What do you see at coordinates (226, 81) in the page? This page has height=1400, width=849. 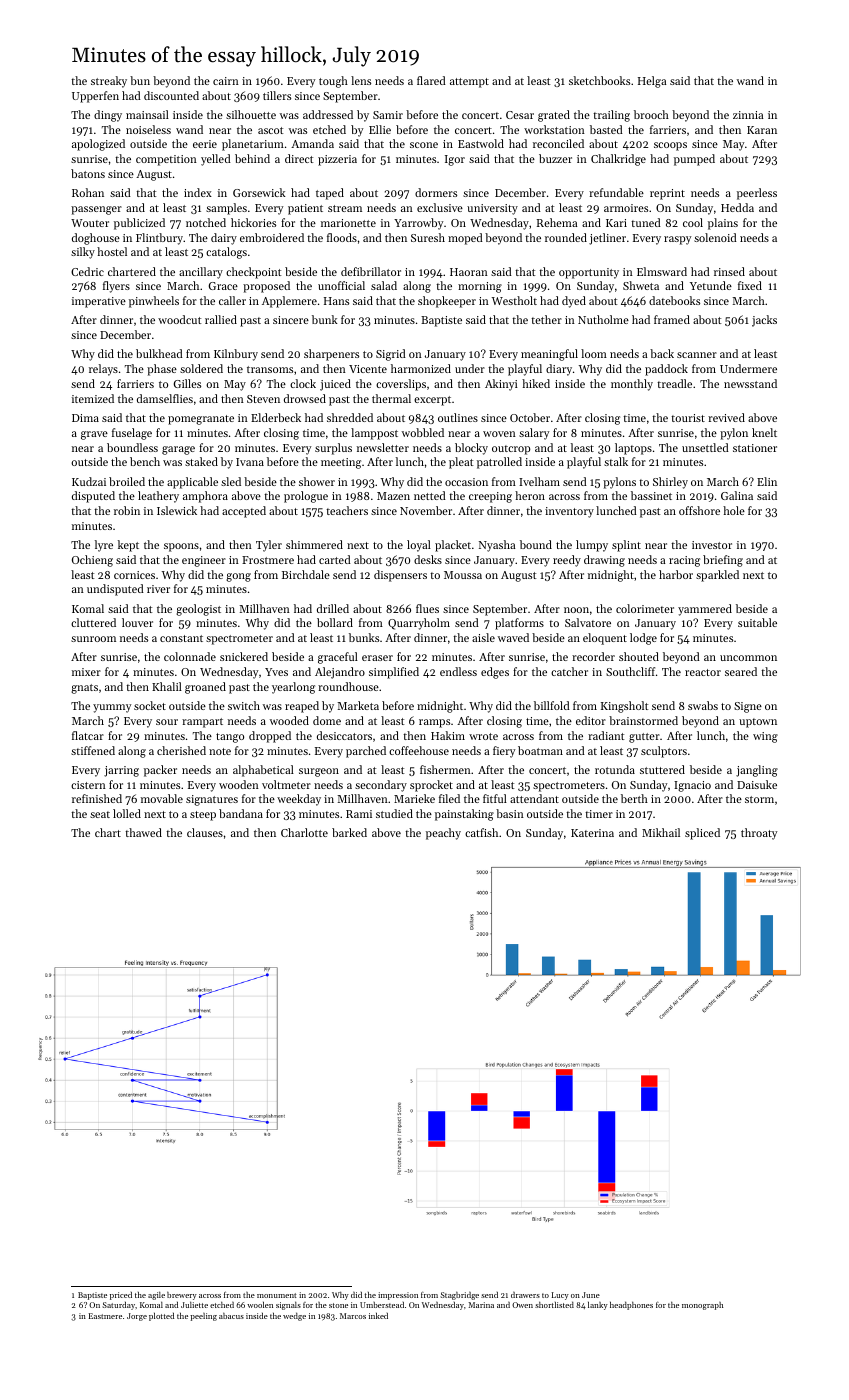 I see `cairn` at bounding box center [226, 81].
